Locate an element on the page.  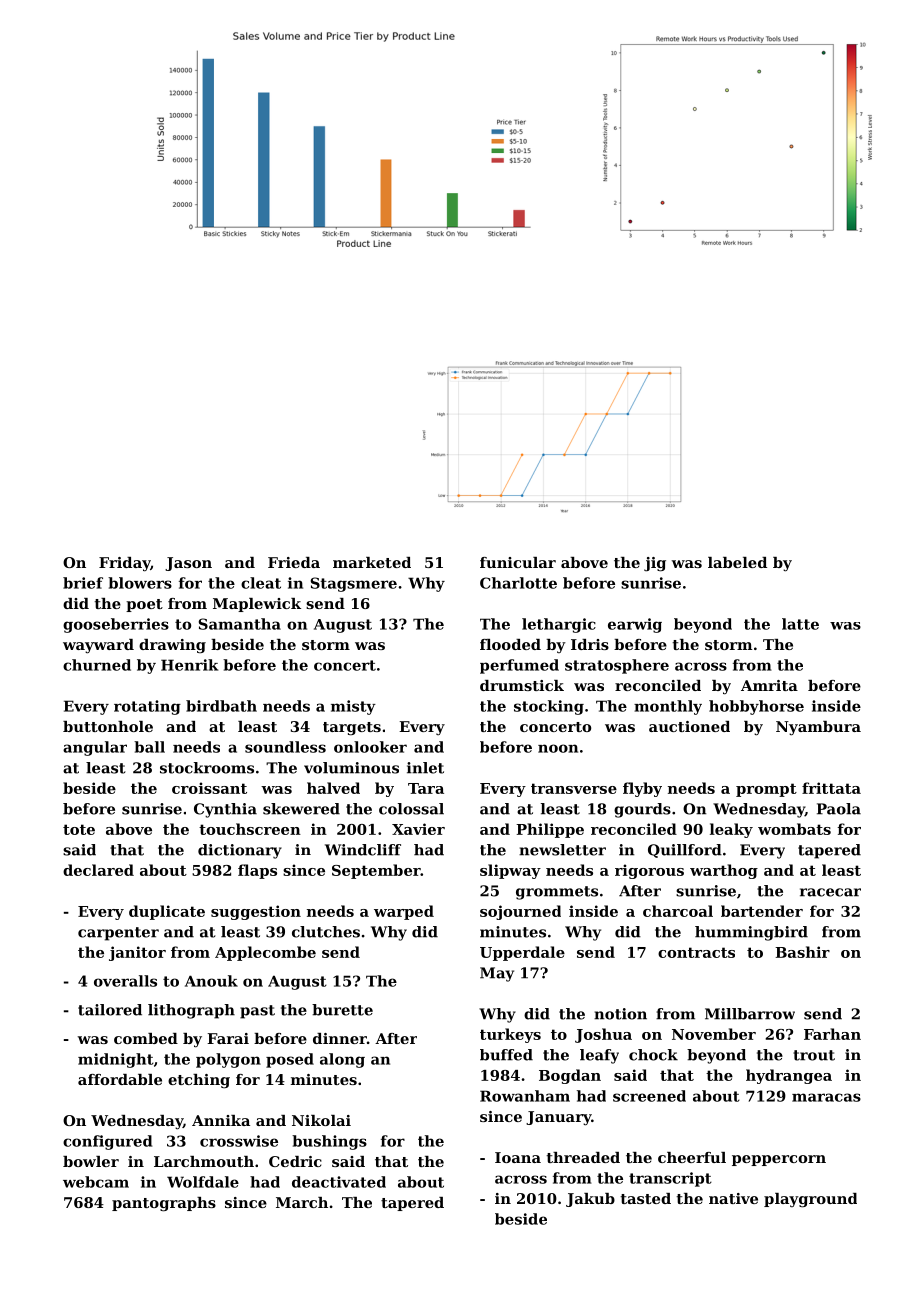
tailored is located at coordinates (110, 1010).
